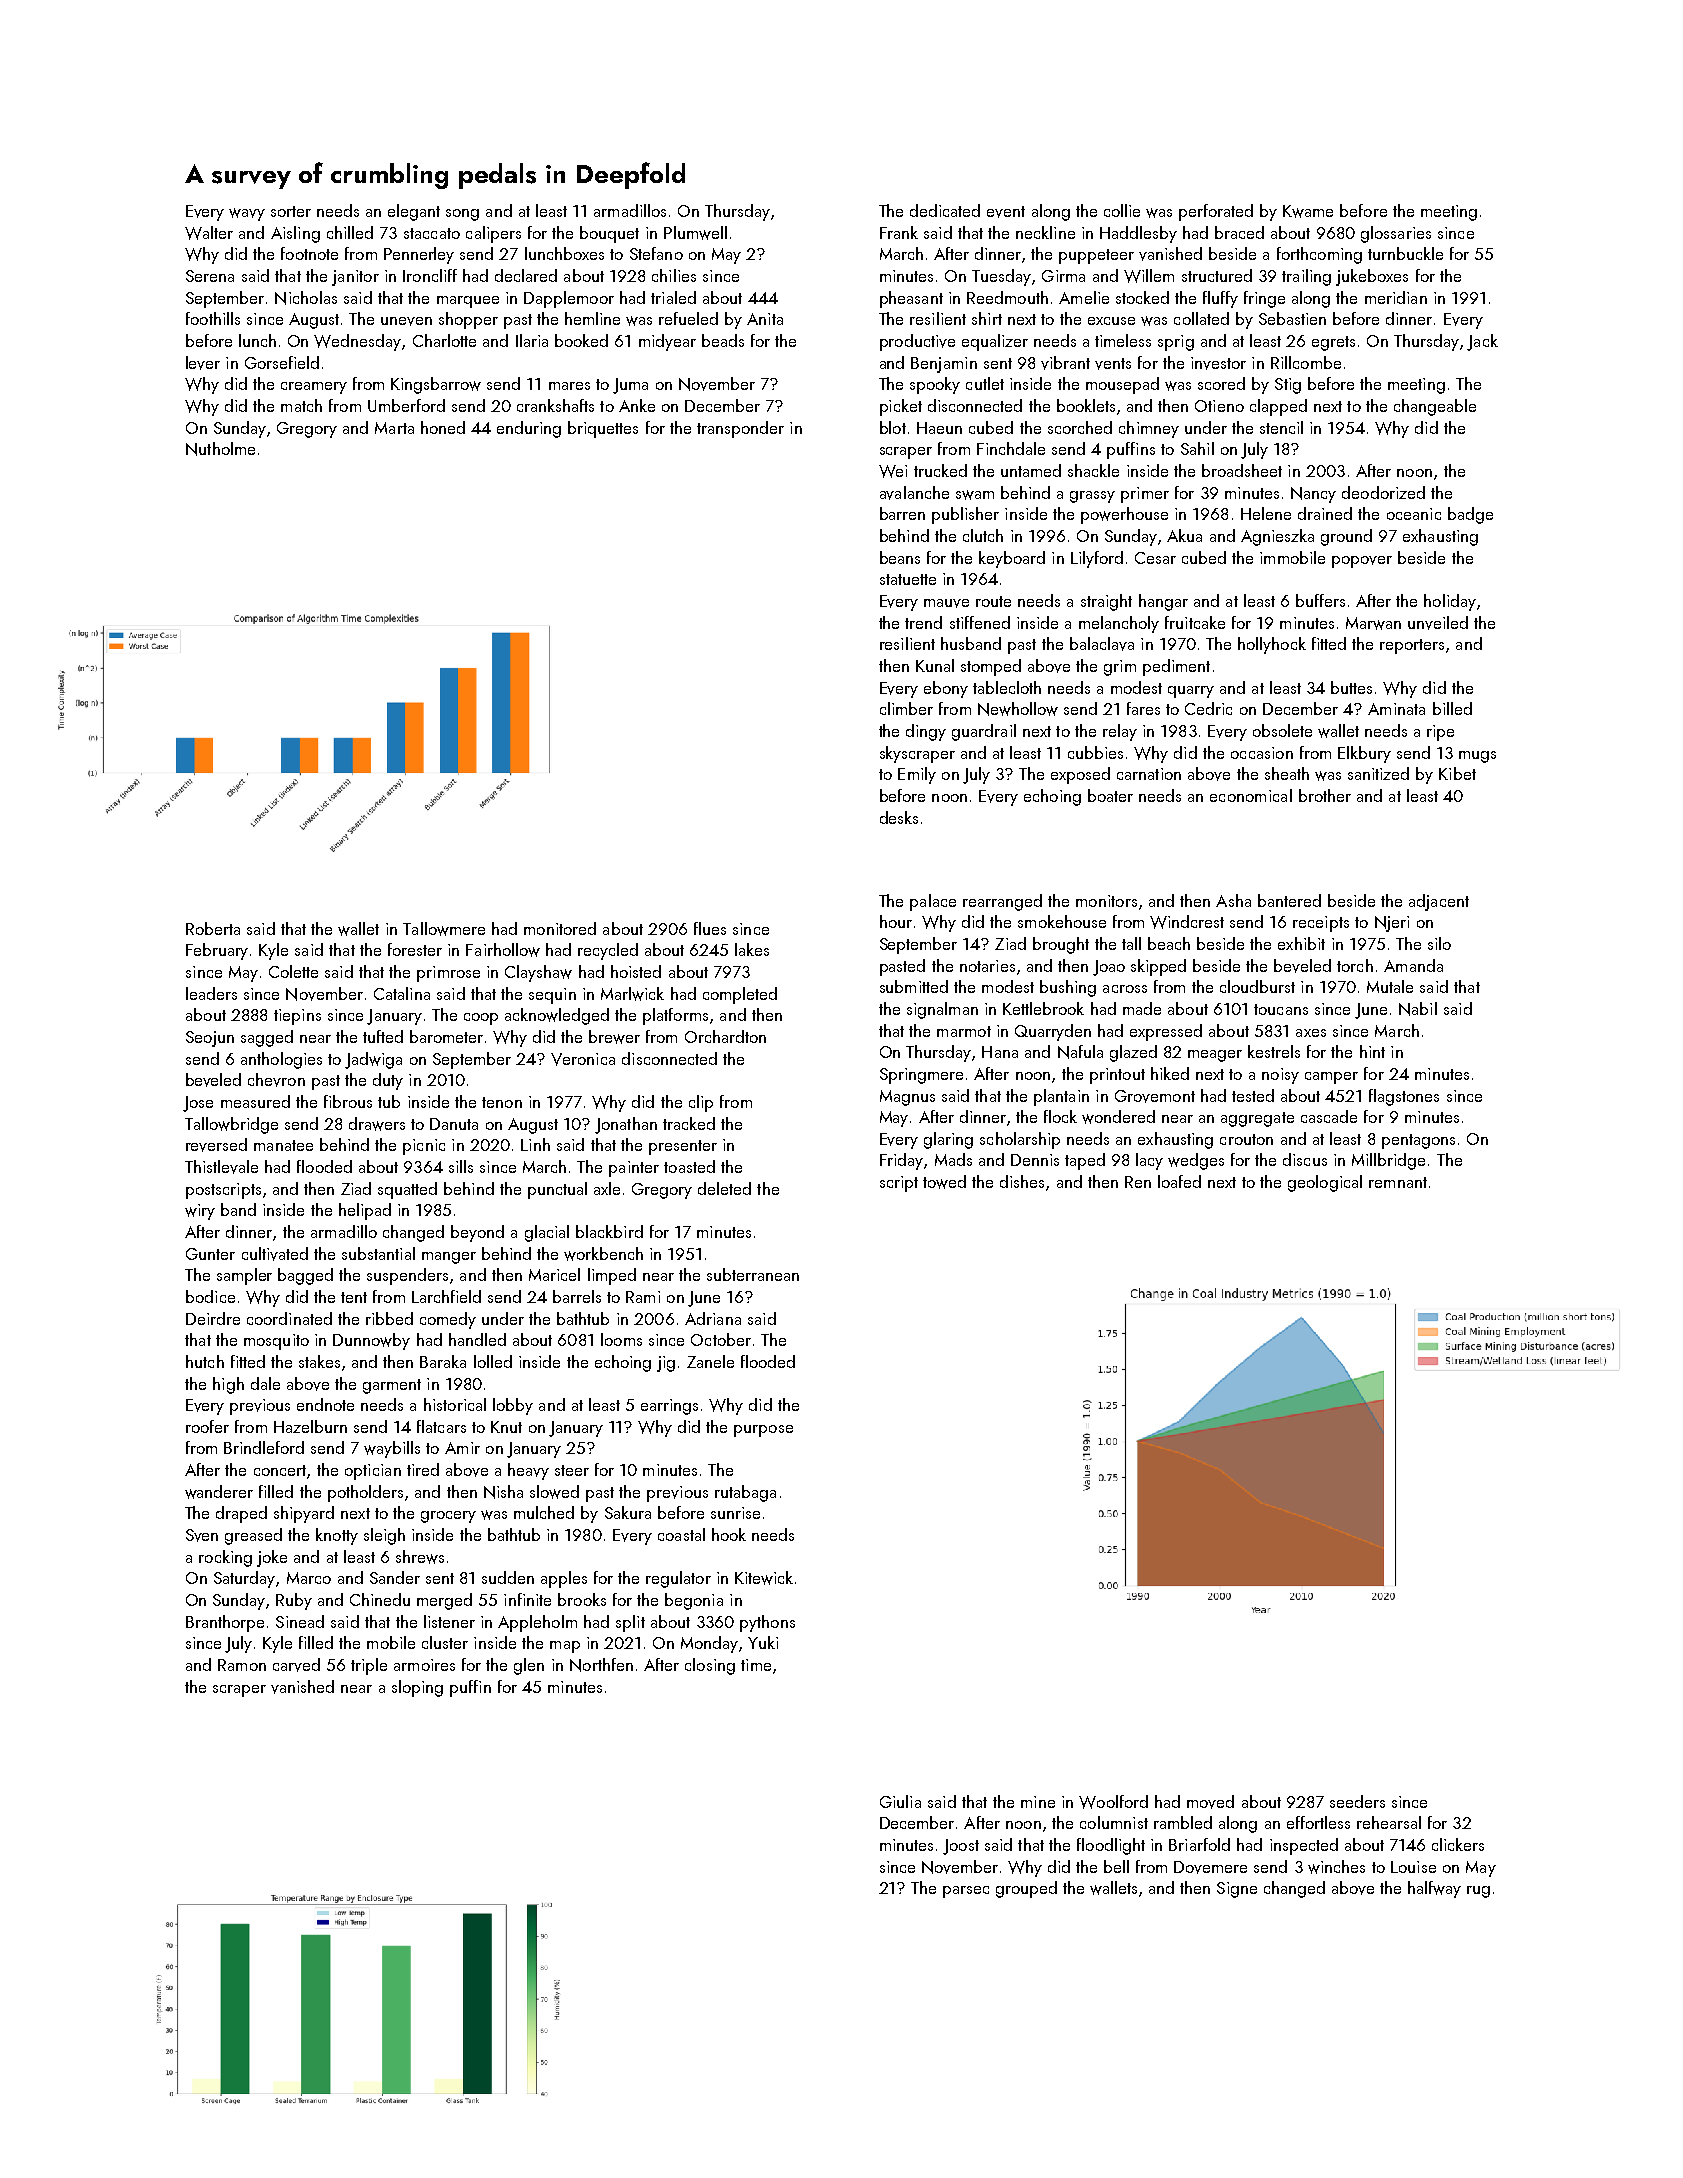 Image resolution: width=1683 pixels, height=2178 pixels. What do you see at coordinates (723, 340) in the page?
I see `beads` at bounding box center [723, 340].
